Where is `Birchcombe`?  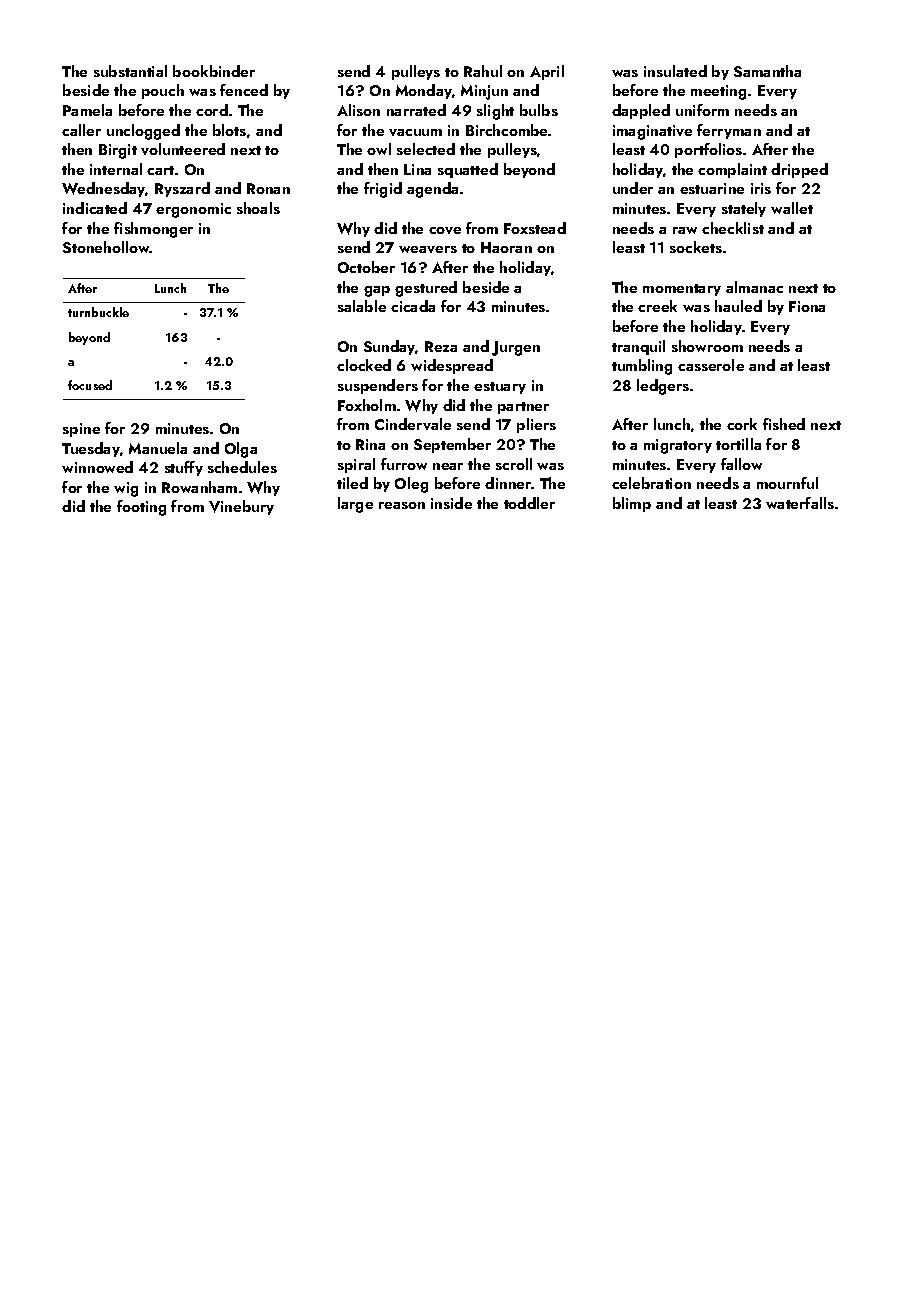
Birchcombe is located at coordinates (507, 130).
